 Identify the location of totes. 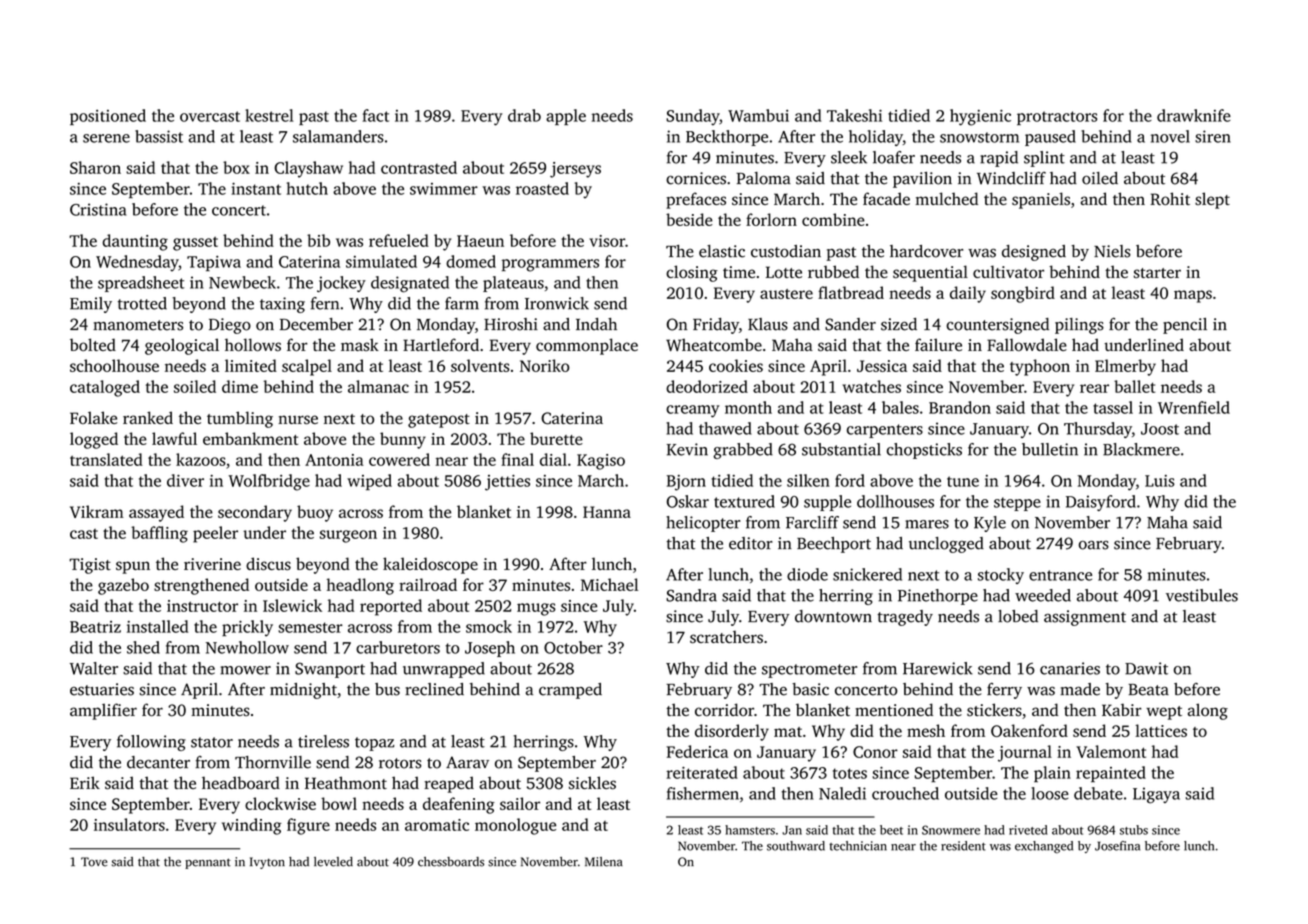
(850, 773).
